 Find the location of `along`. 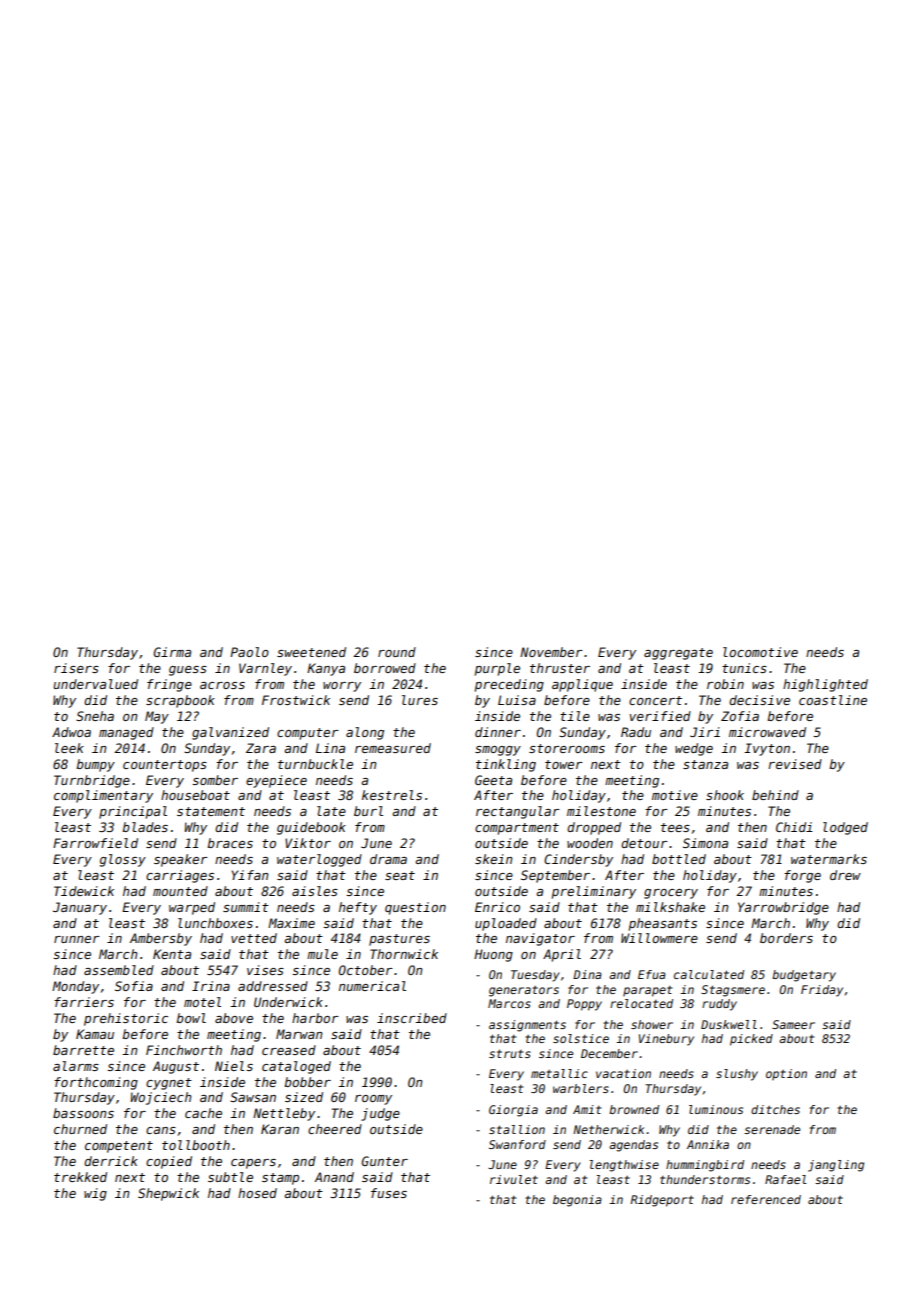

along is located at coordinates (365, 733).
